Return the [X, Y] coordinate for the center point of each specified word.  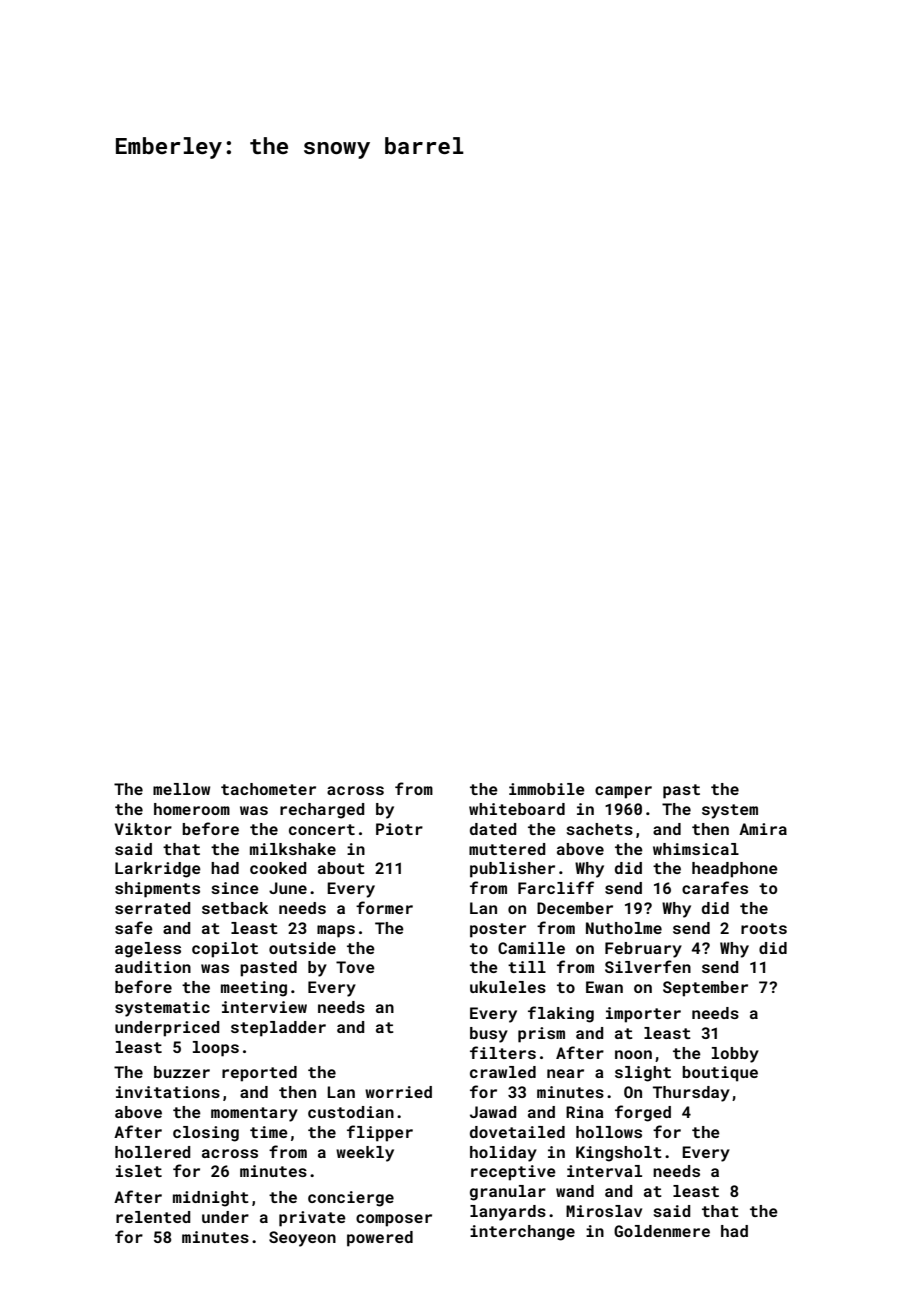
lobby [735, 1055]
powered [380, 1239]
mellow [181, 789]
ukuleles [508, 987]
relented [153, 1217]
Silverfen [648, 966]
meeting [254, 989]
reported [259, 1074]
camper [623, 792]
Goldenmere [662, 1231]
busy [489, 1035]
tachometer [268, 789]
